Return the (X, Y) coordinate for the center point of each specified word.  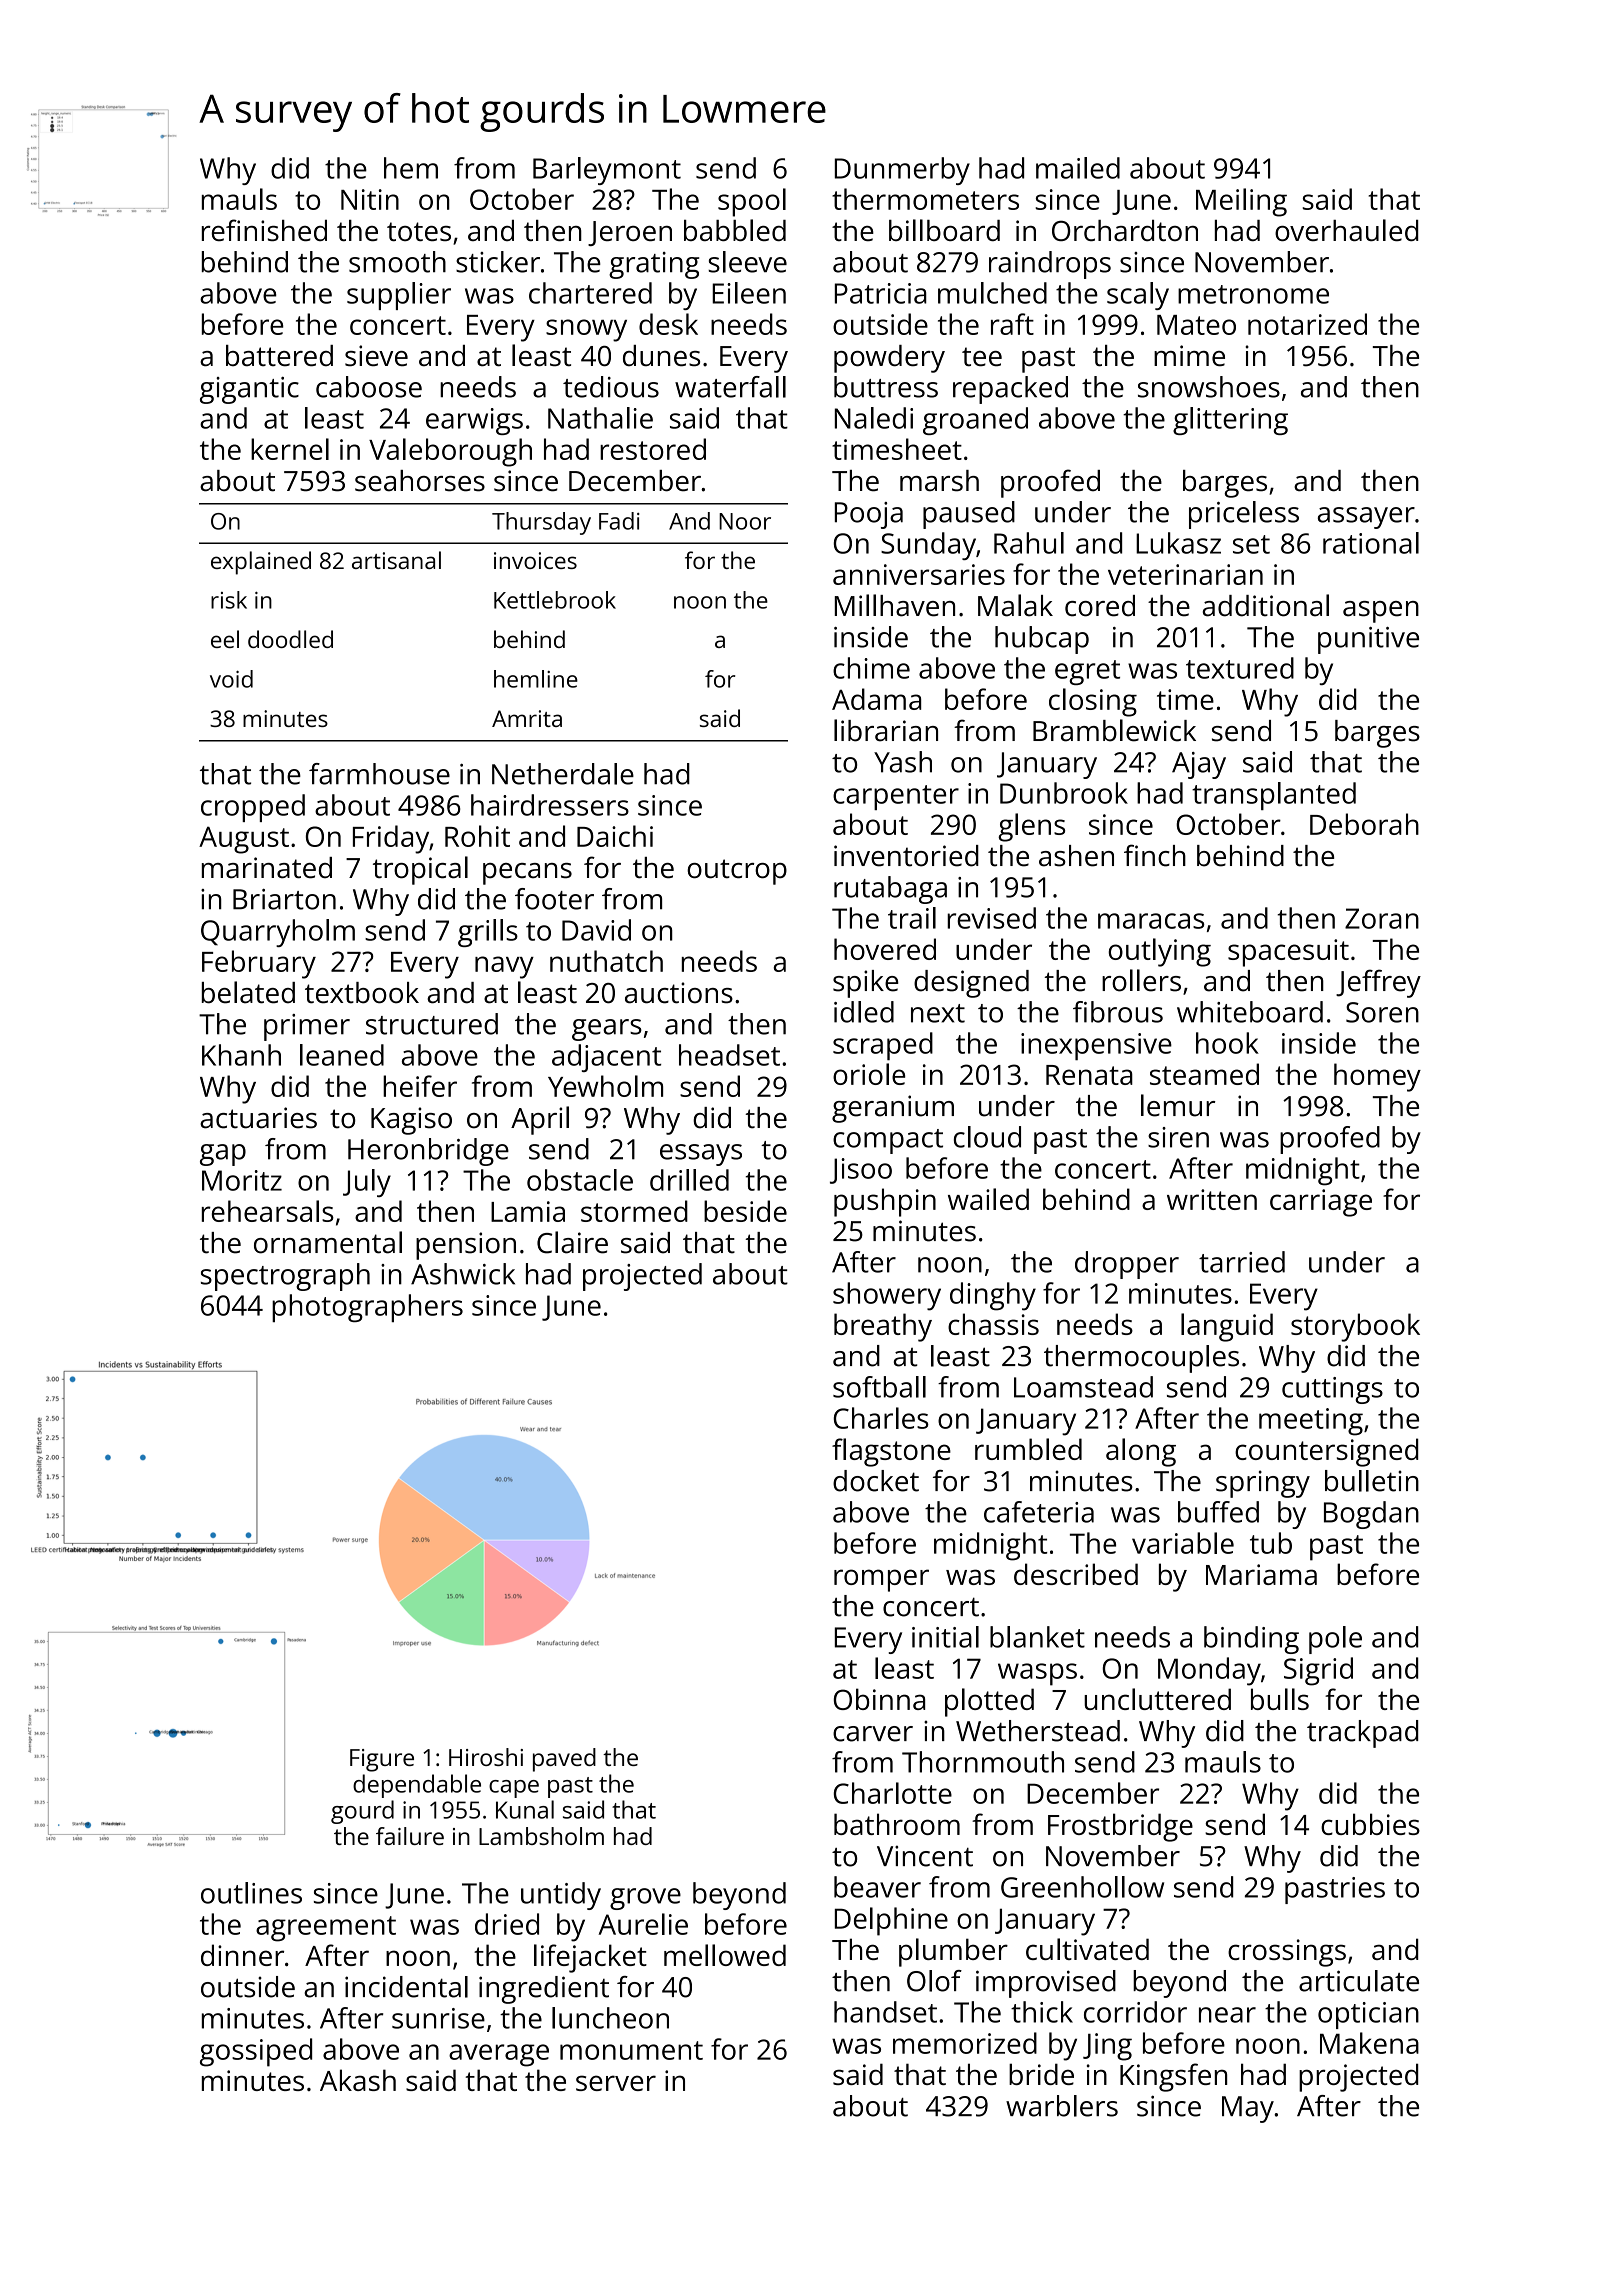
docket (876, 1481)
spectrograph (285, 1277)
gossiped (256, 2052)
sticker (498, 262)
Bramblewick (1114, 730)
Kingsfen (1173, 2077)
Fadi (619, 521)
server (616, 2083)
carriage (1321, 1203)
